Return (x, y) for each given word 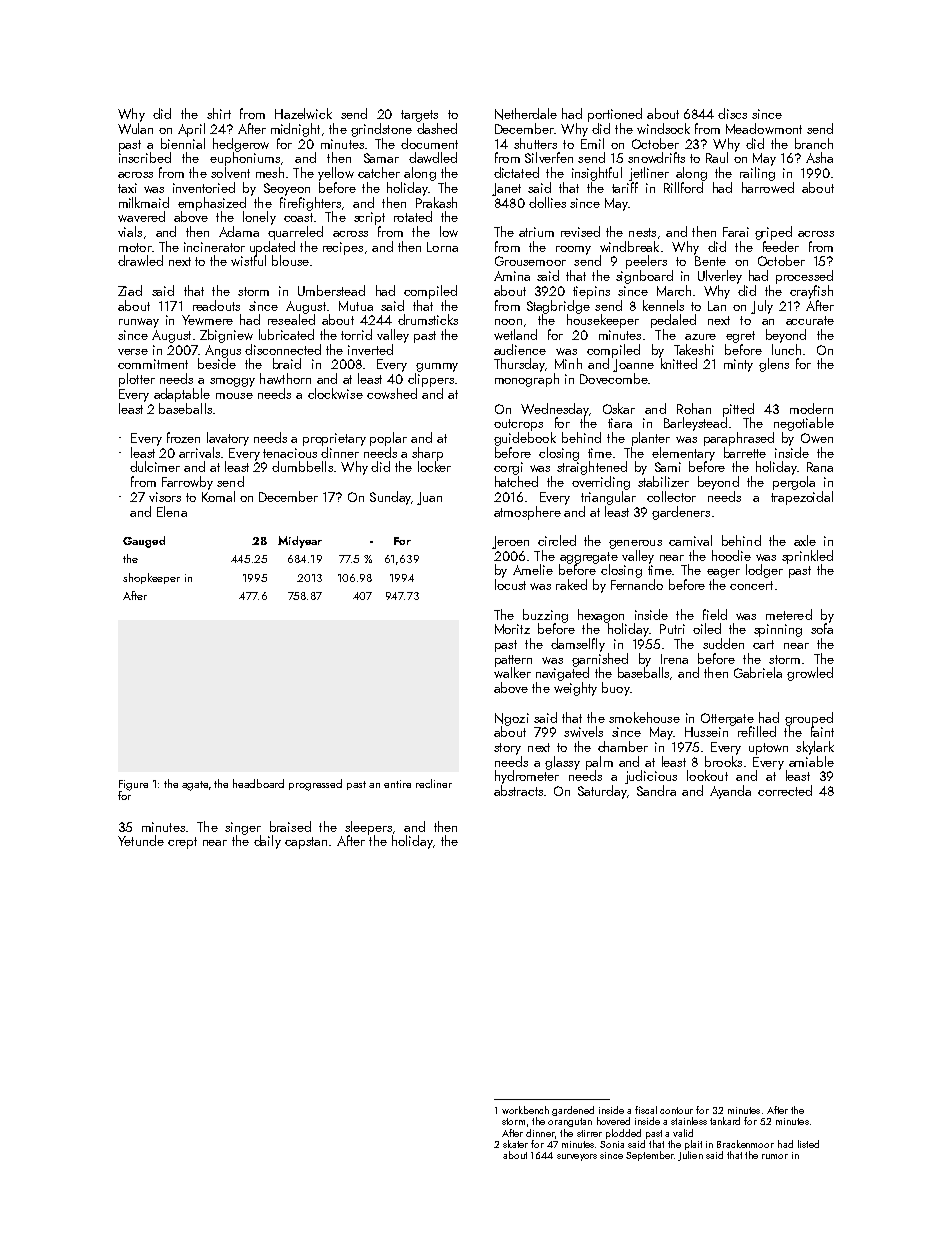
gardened (573, 1111)
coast (298, 217)
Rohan (694, 408)
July (762, 307)
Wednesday (554, 410)
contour (676, 1110)
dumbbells (302, 466)
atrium (536, 232)
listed (808, 1144)
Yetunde (141, 840)
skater (515, 1144)
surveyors (577, 1157)
